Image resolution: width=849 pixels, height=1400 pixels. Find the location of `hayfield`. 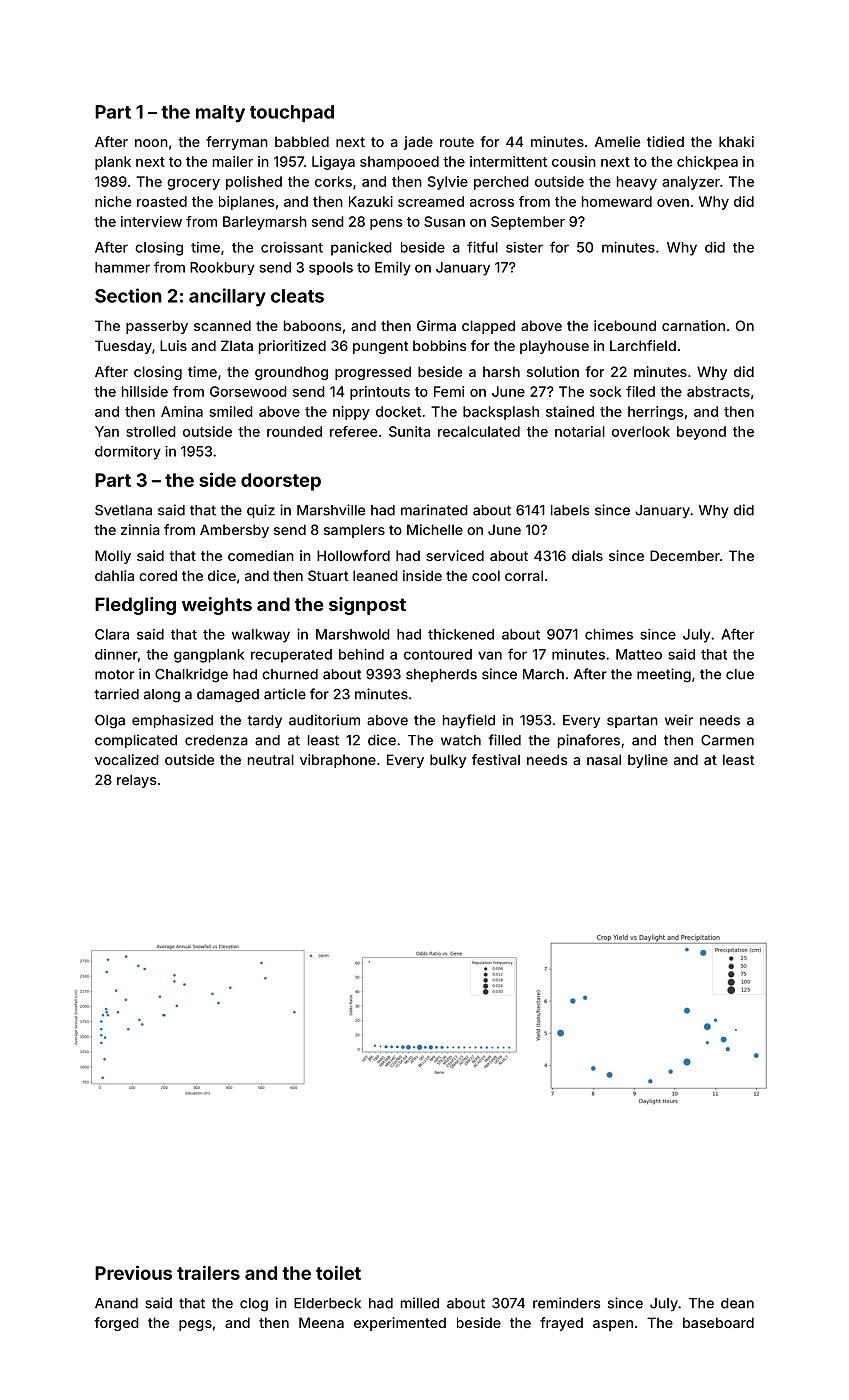

hayfield is located at coordinates (469, 721).
